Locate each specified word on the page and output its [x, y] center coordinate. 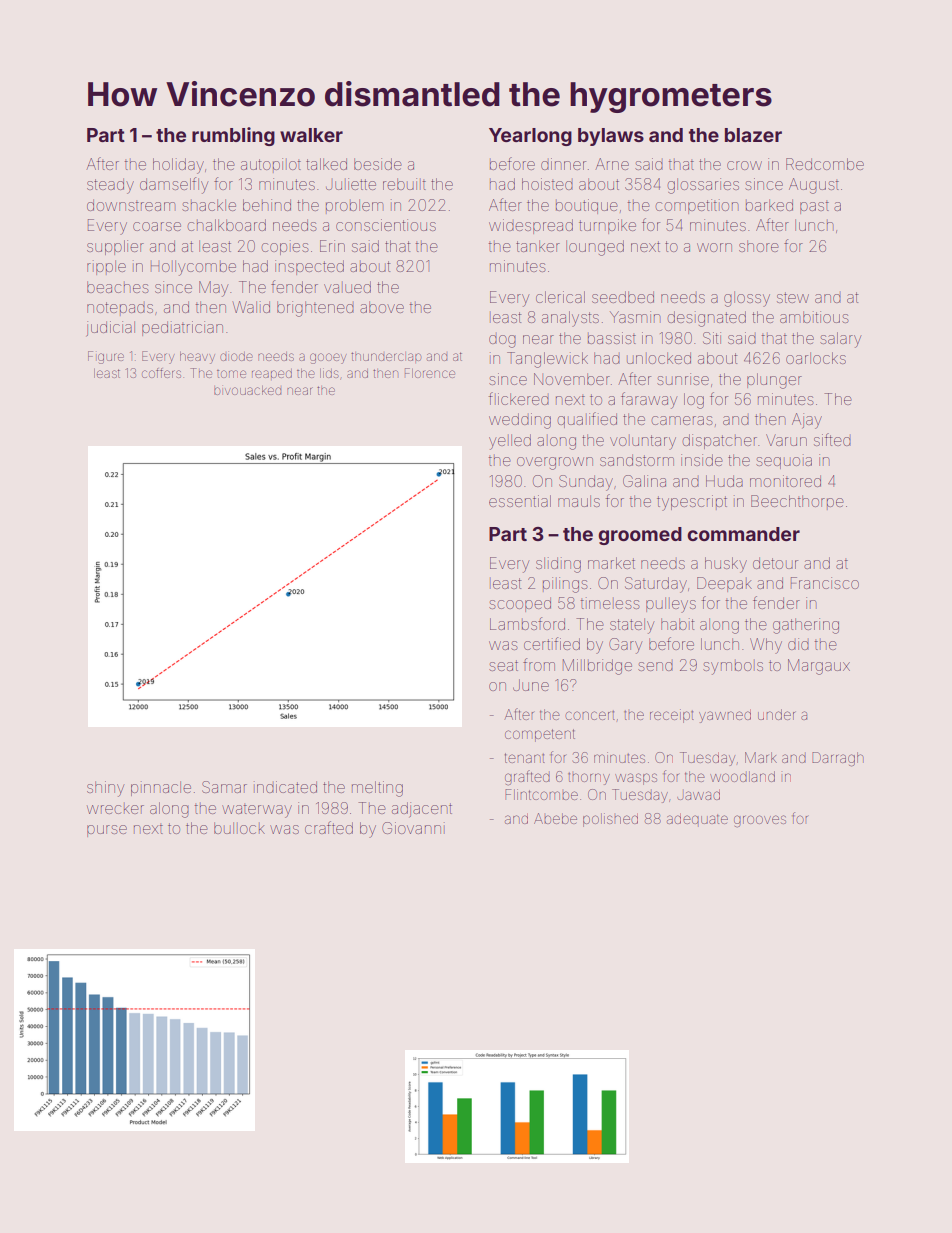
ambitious [814, 317]
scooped [520, 604]
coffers [161, 373]
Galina [644, 481]
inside [702, 460]
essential [520, 501]
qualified [587, 420]
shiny [105, 789]
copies [285, 247]
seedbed [623, 297]
